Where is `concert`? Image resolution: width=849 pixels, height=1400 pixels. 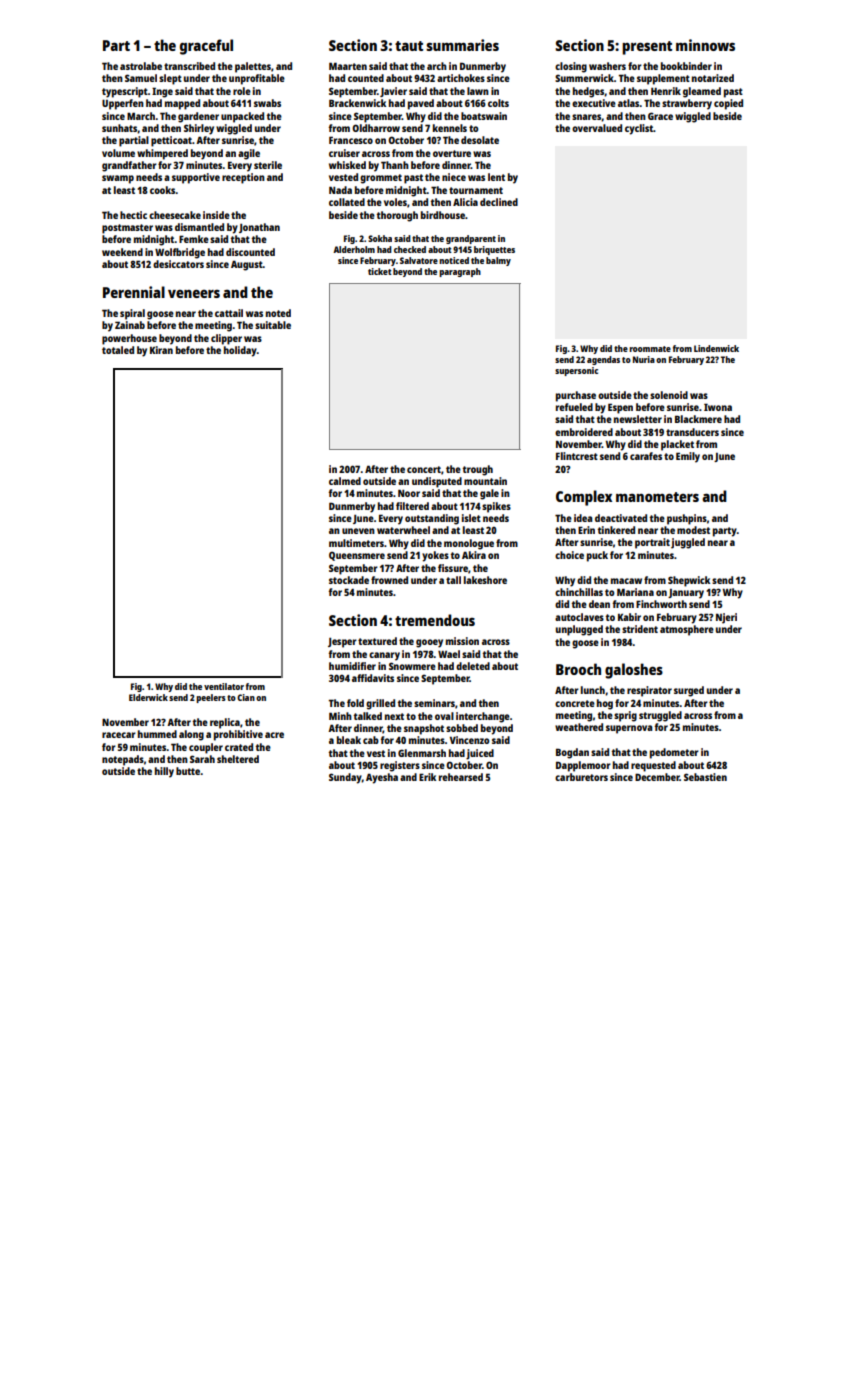 concert is located at coordinates (424, 469).
